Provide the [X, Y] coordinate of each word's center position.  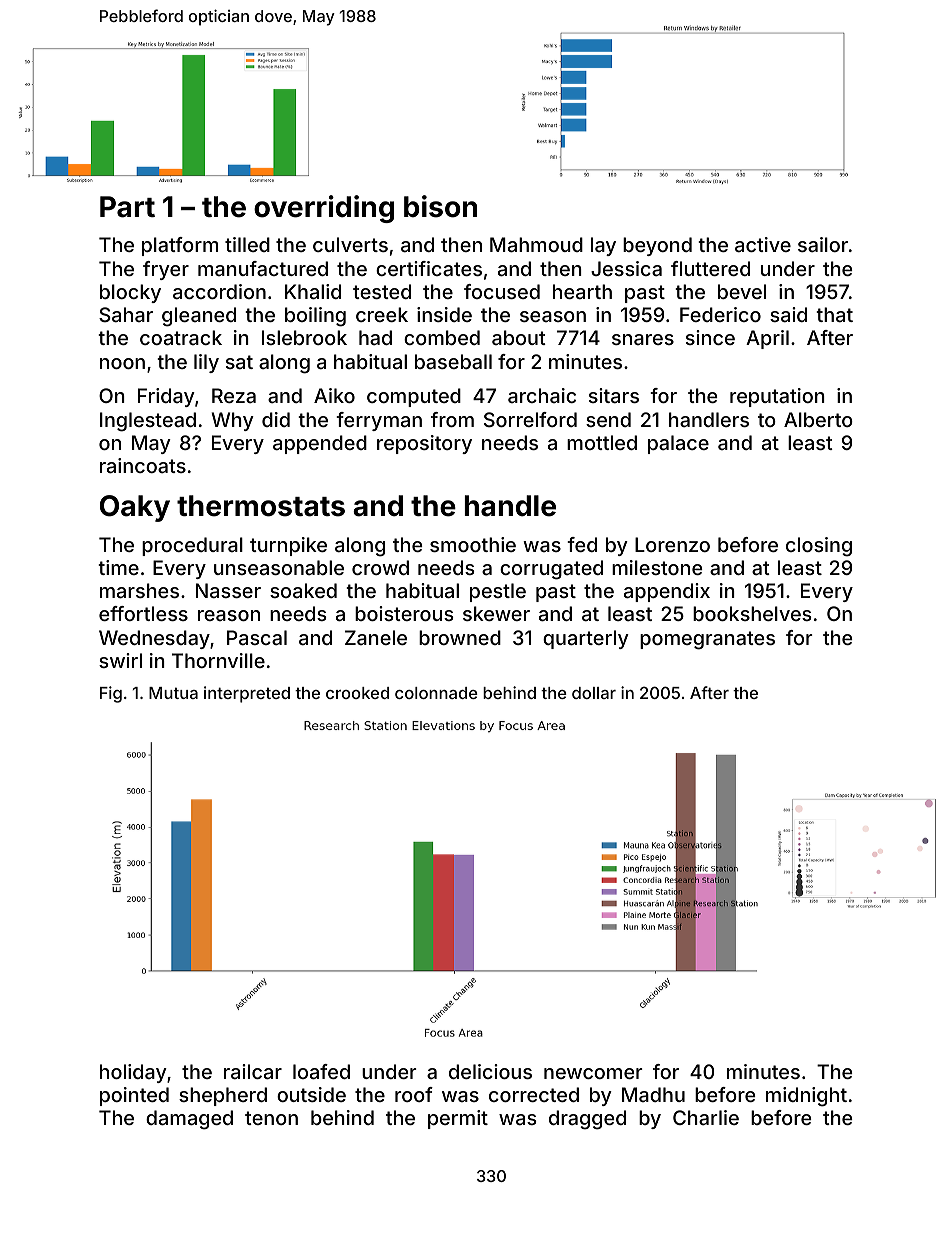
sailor [823, 244]
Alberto [818, 419]
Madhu [653, 1094]
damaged [189, 1120]
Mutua [173, 693]
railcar [253, 1071]
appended [320, 444]
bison [440, 206]
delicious [490, 1071]
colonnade [436, 693]
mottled [602, 442]
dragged [587, 1120]
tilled [247, 244]
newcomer [593, 1073]
